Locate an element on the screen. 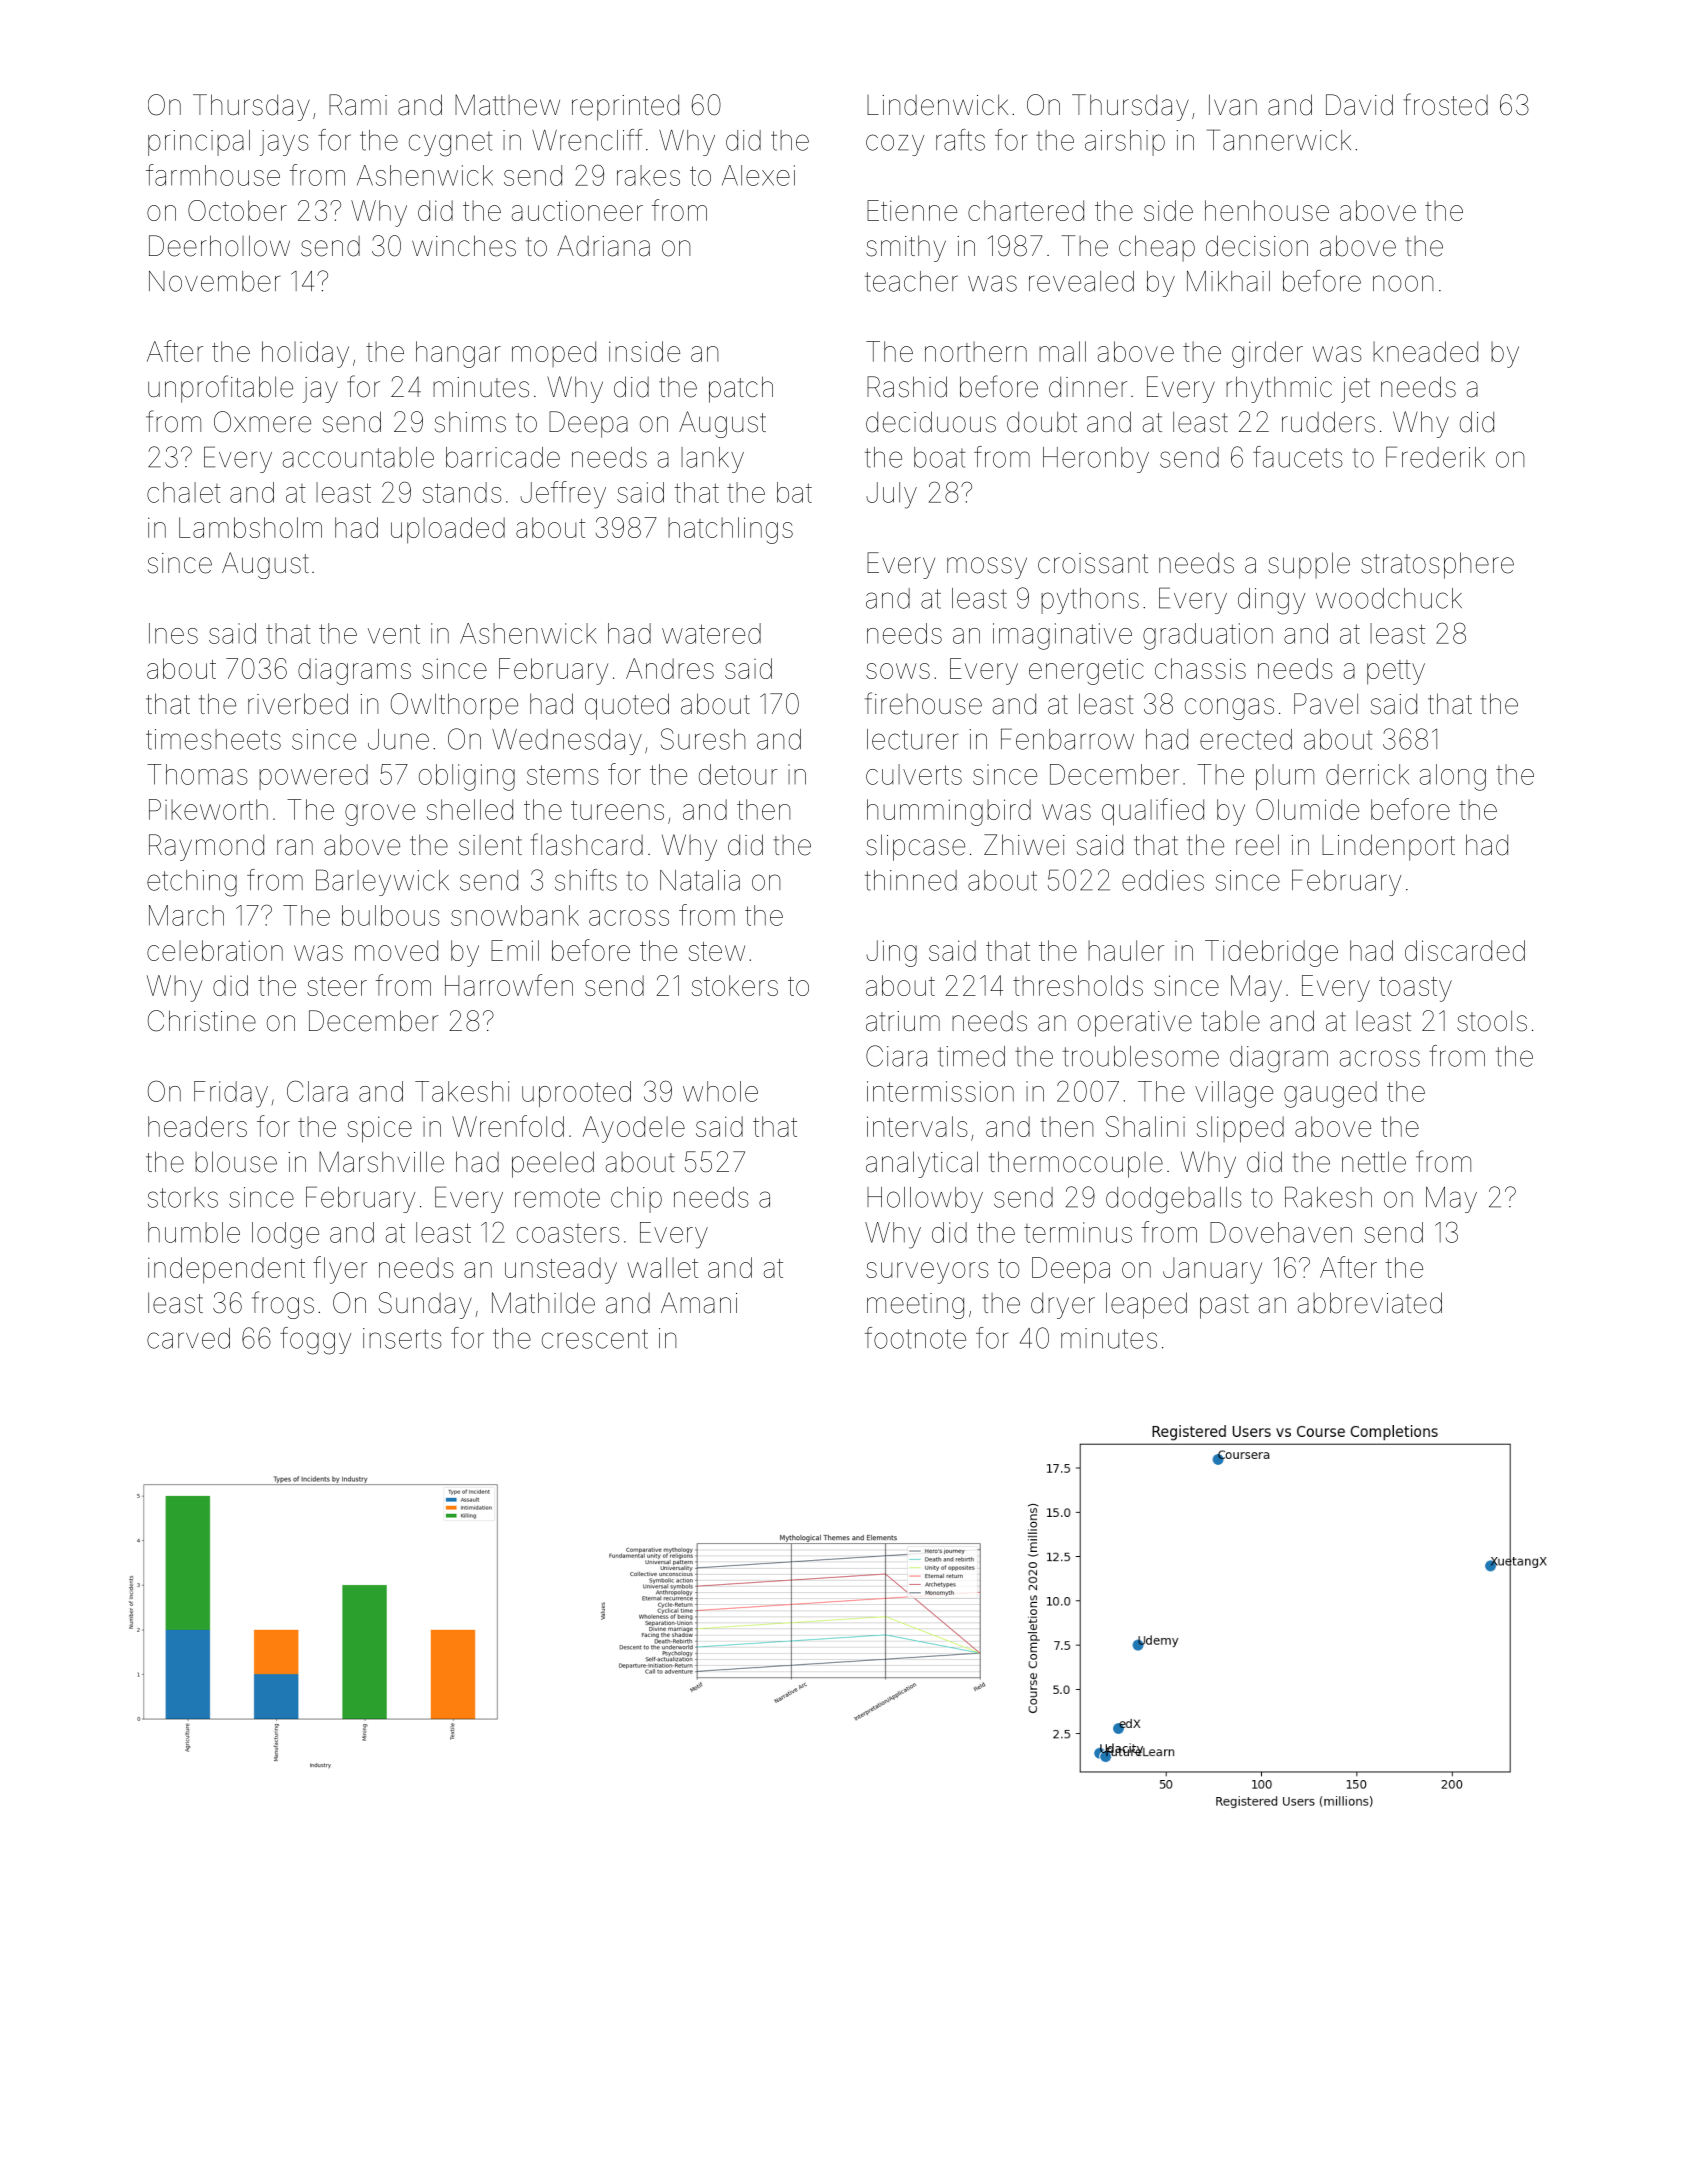 The height and width of the screenshot is (2178, 1683). mall is located at coordinates (1062, 351).
